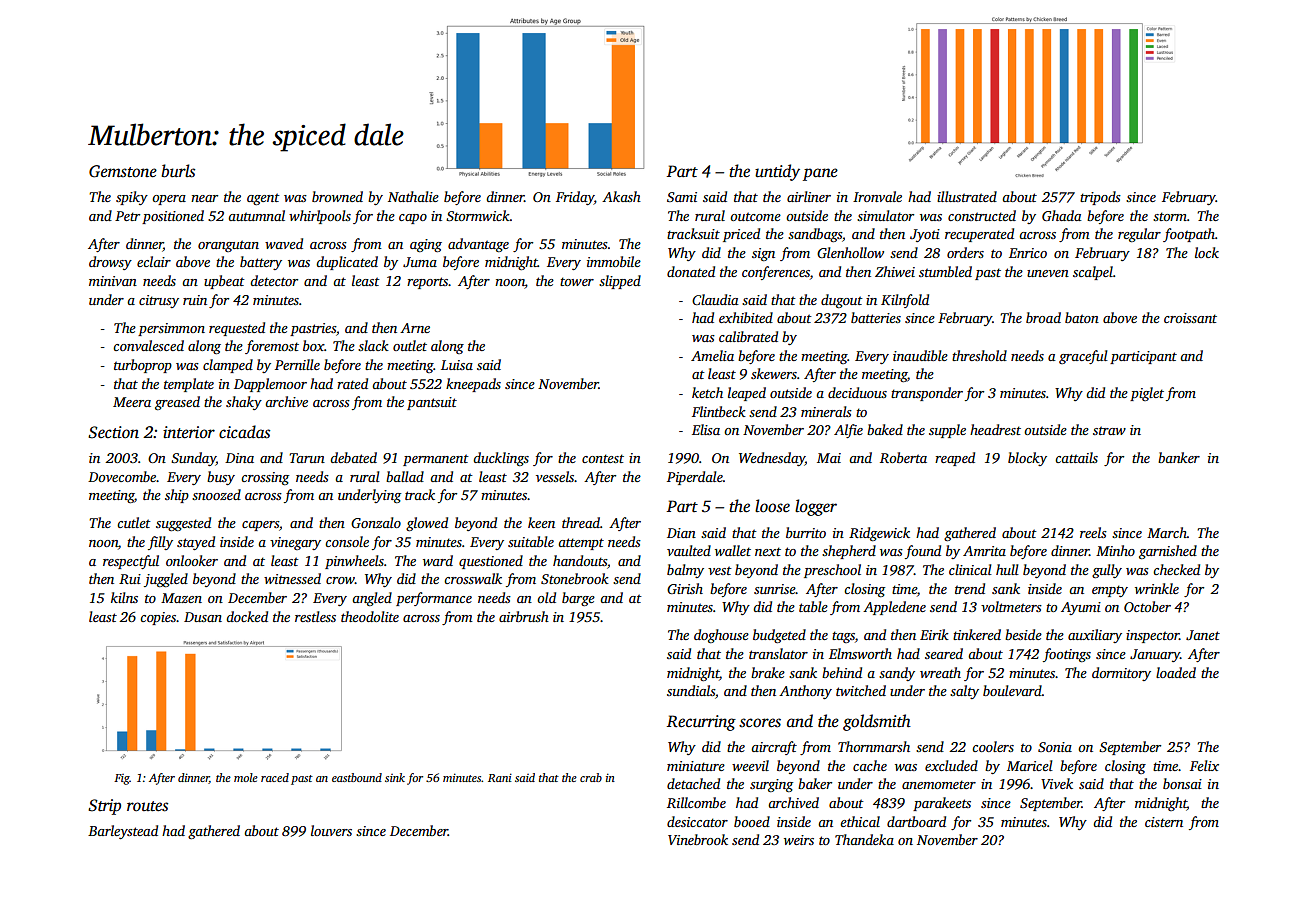  I want to click on eastbound, so click(357, 777).
